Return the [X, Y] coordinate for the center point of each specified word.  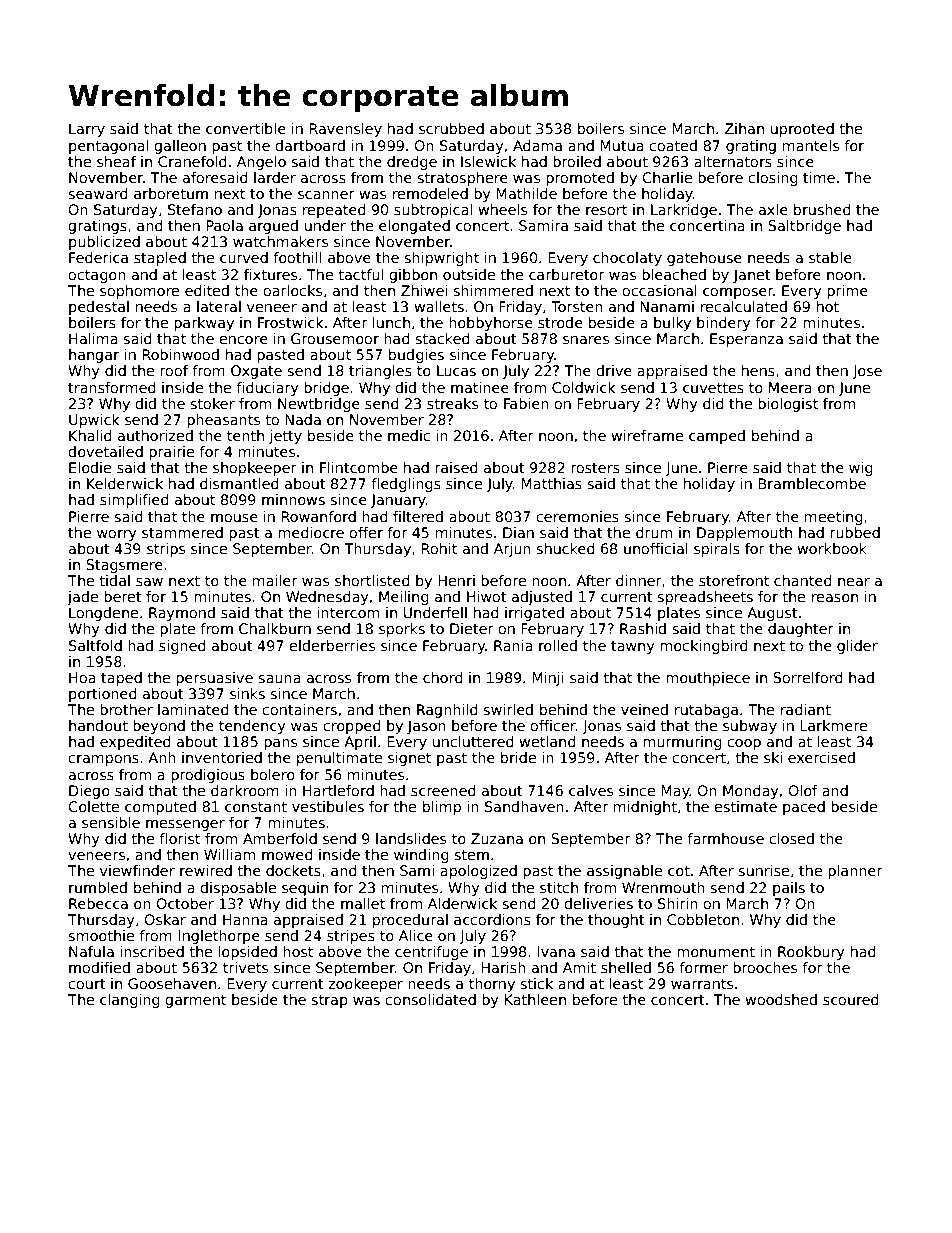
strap [329, 1001]
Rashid [643, 628]
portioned [103, 695]
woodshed [781, 999]
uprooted [802, 130]
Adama [537, 145]
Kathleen [535, 999]
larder [275, 177]
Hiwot [487, 596]
